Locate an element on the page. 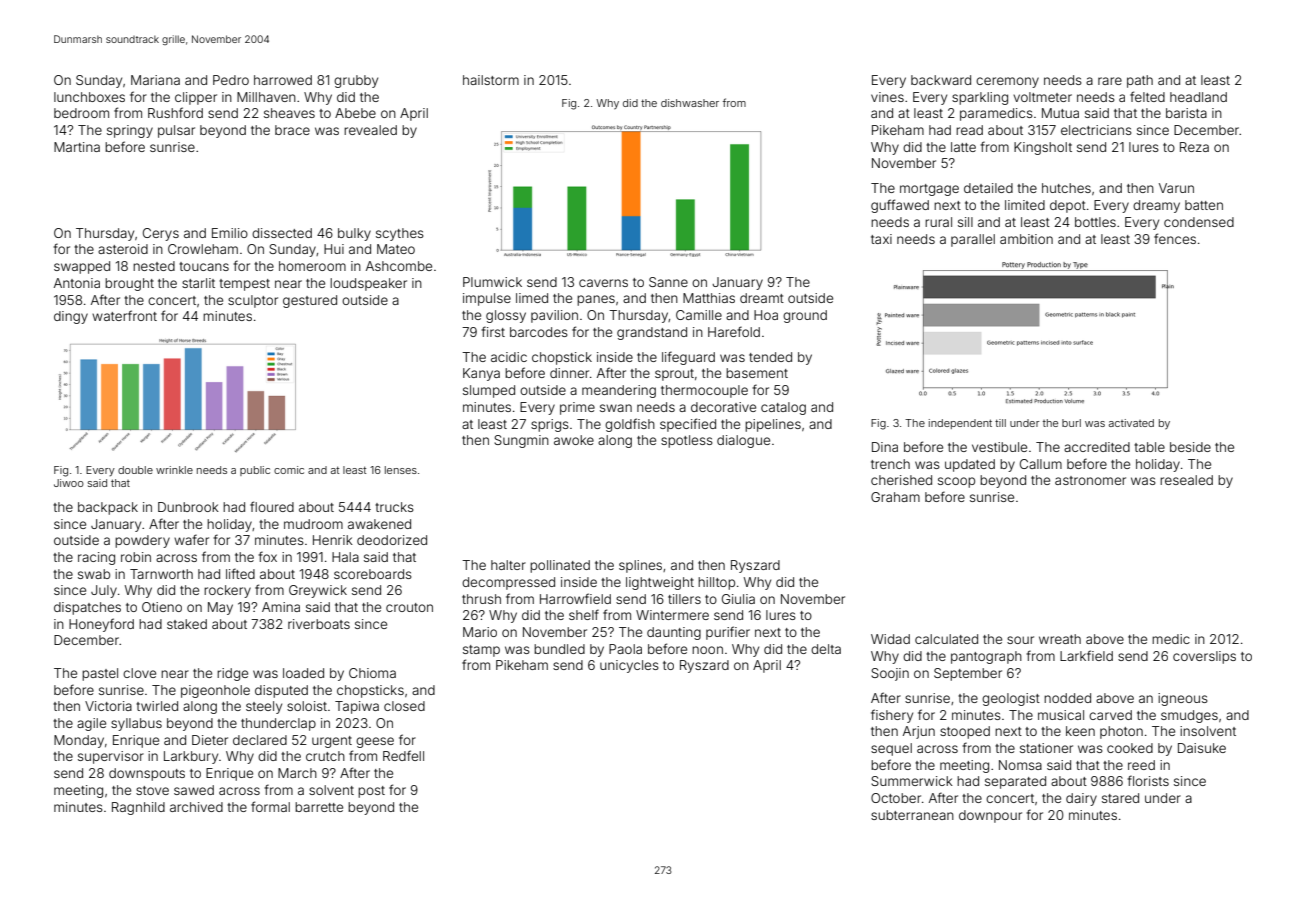  Martina is located at coordinates (77, 147).
